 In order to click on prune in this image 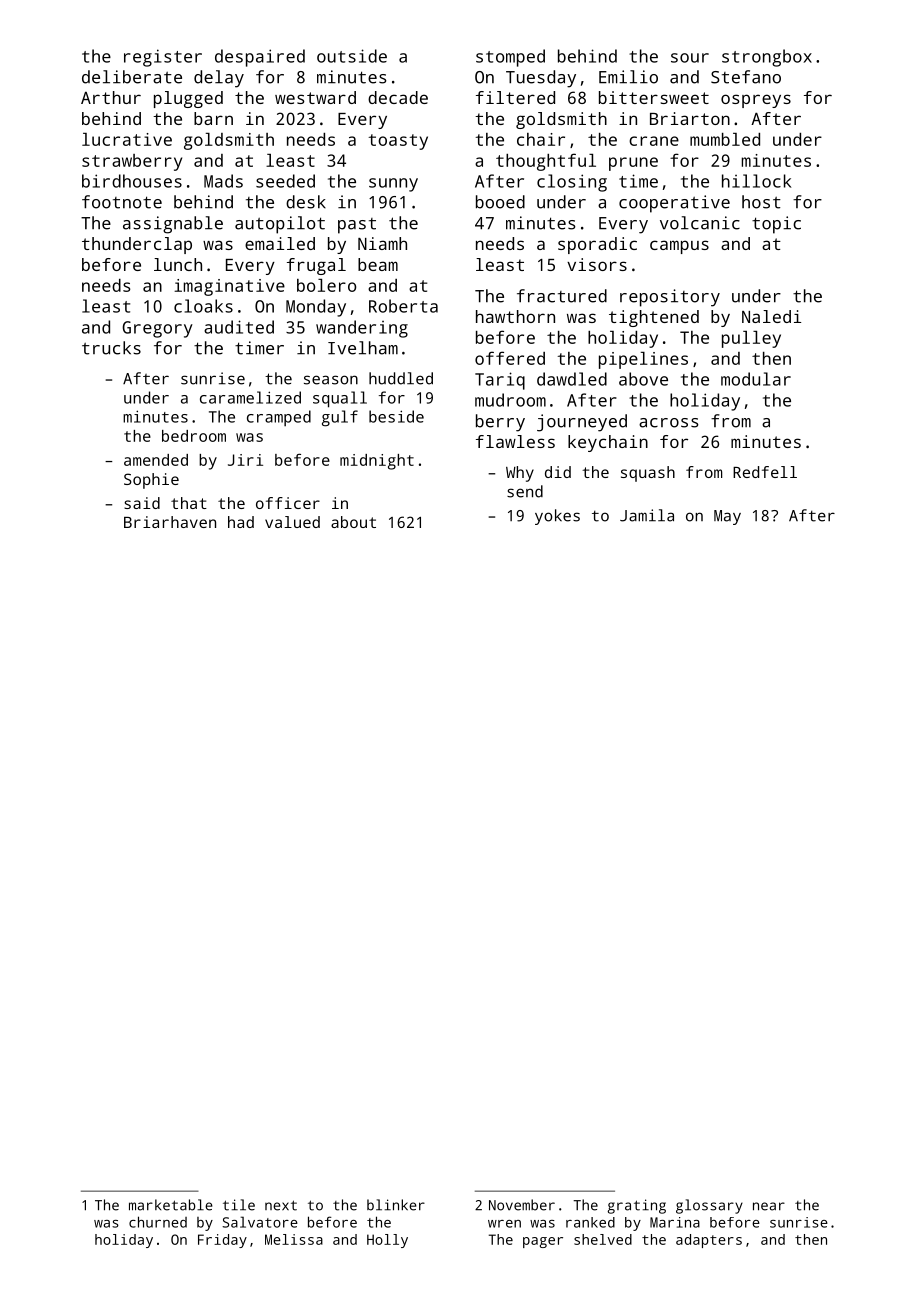, I will do `click(633, 164)`.
